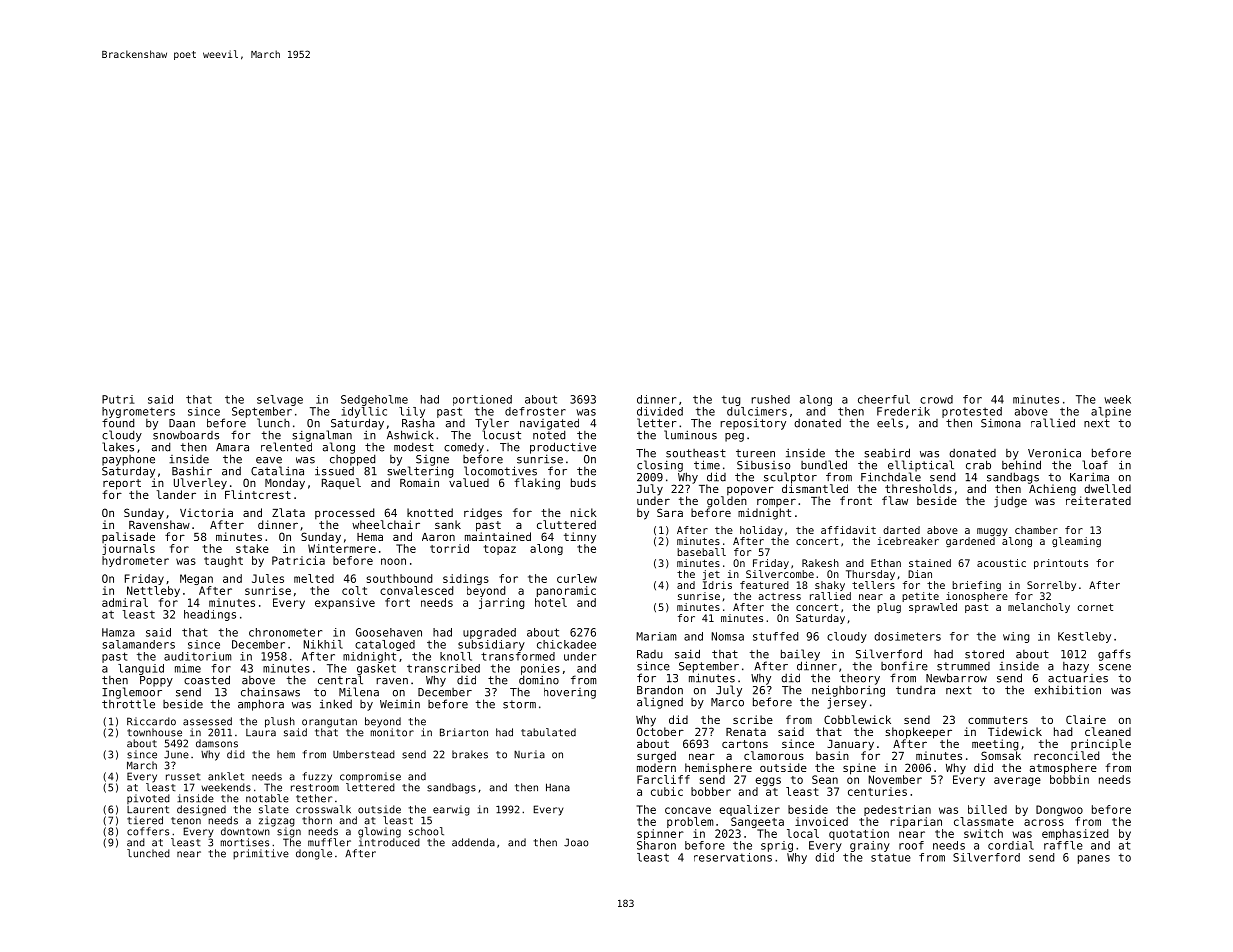  Describe the element at coordinates (583, 482) in the image. I see `buds` at that location.
